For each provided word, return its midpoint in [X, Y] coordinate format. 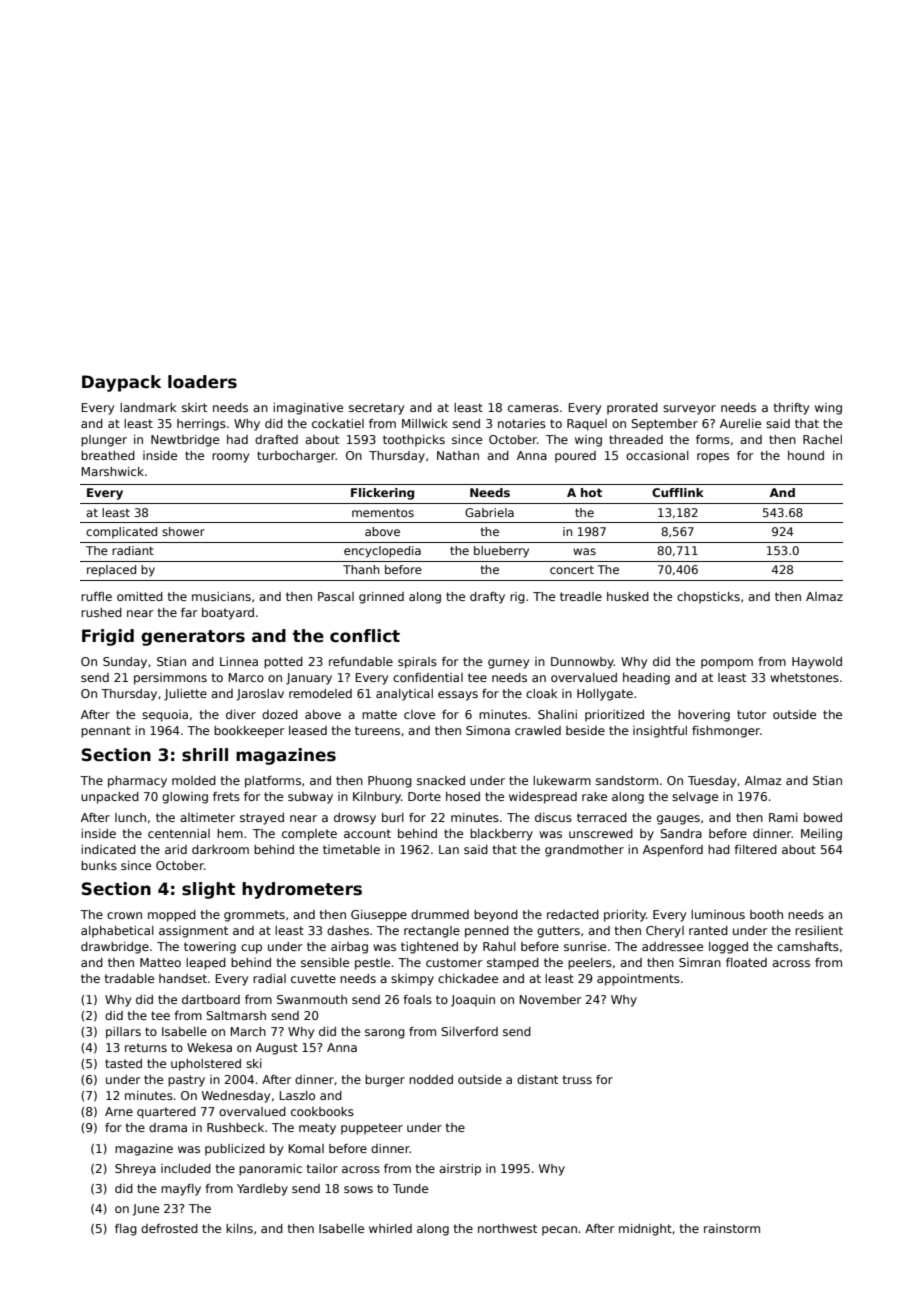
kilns [239, 1228]
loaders [202, 382]
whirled [390, 1228]
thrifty [791, 409]
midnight [645, 1230]
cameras [533, 408]
